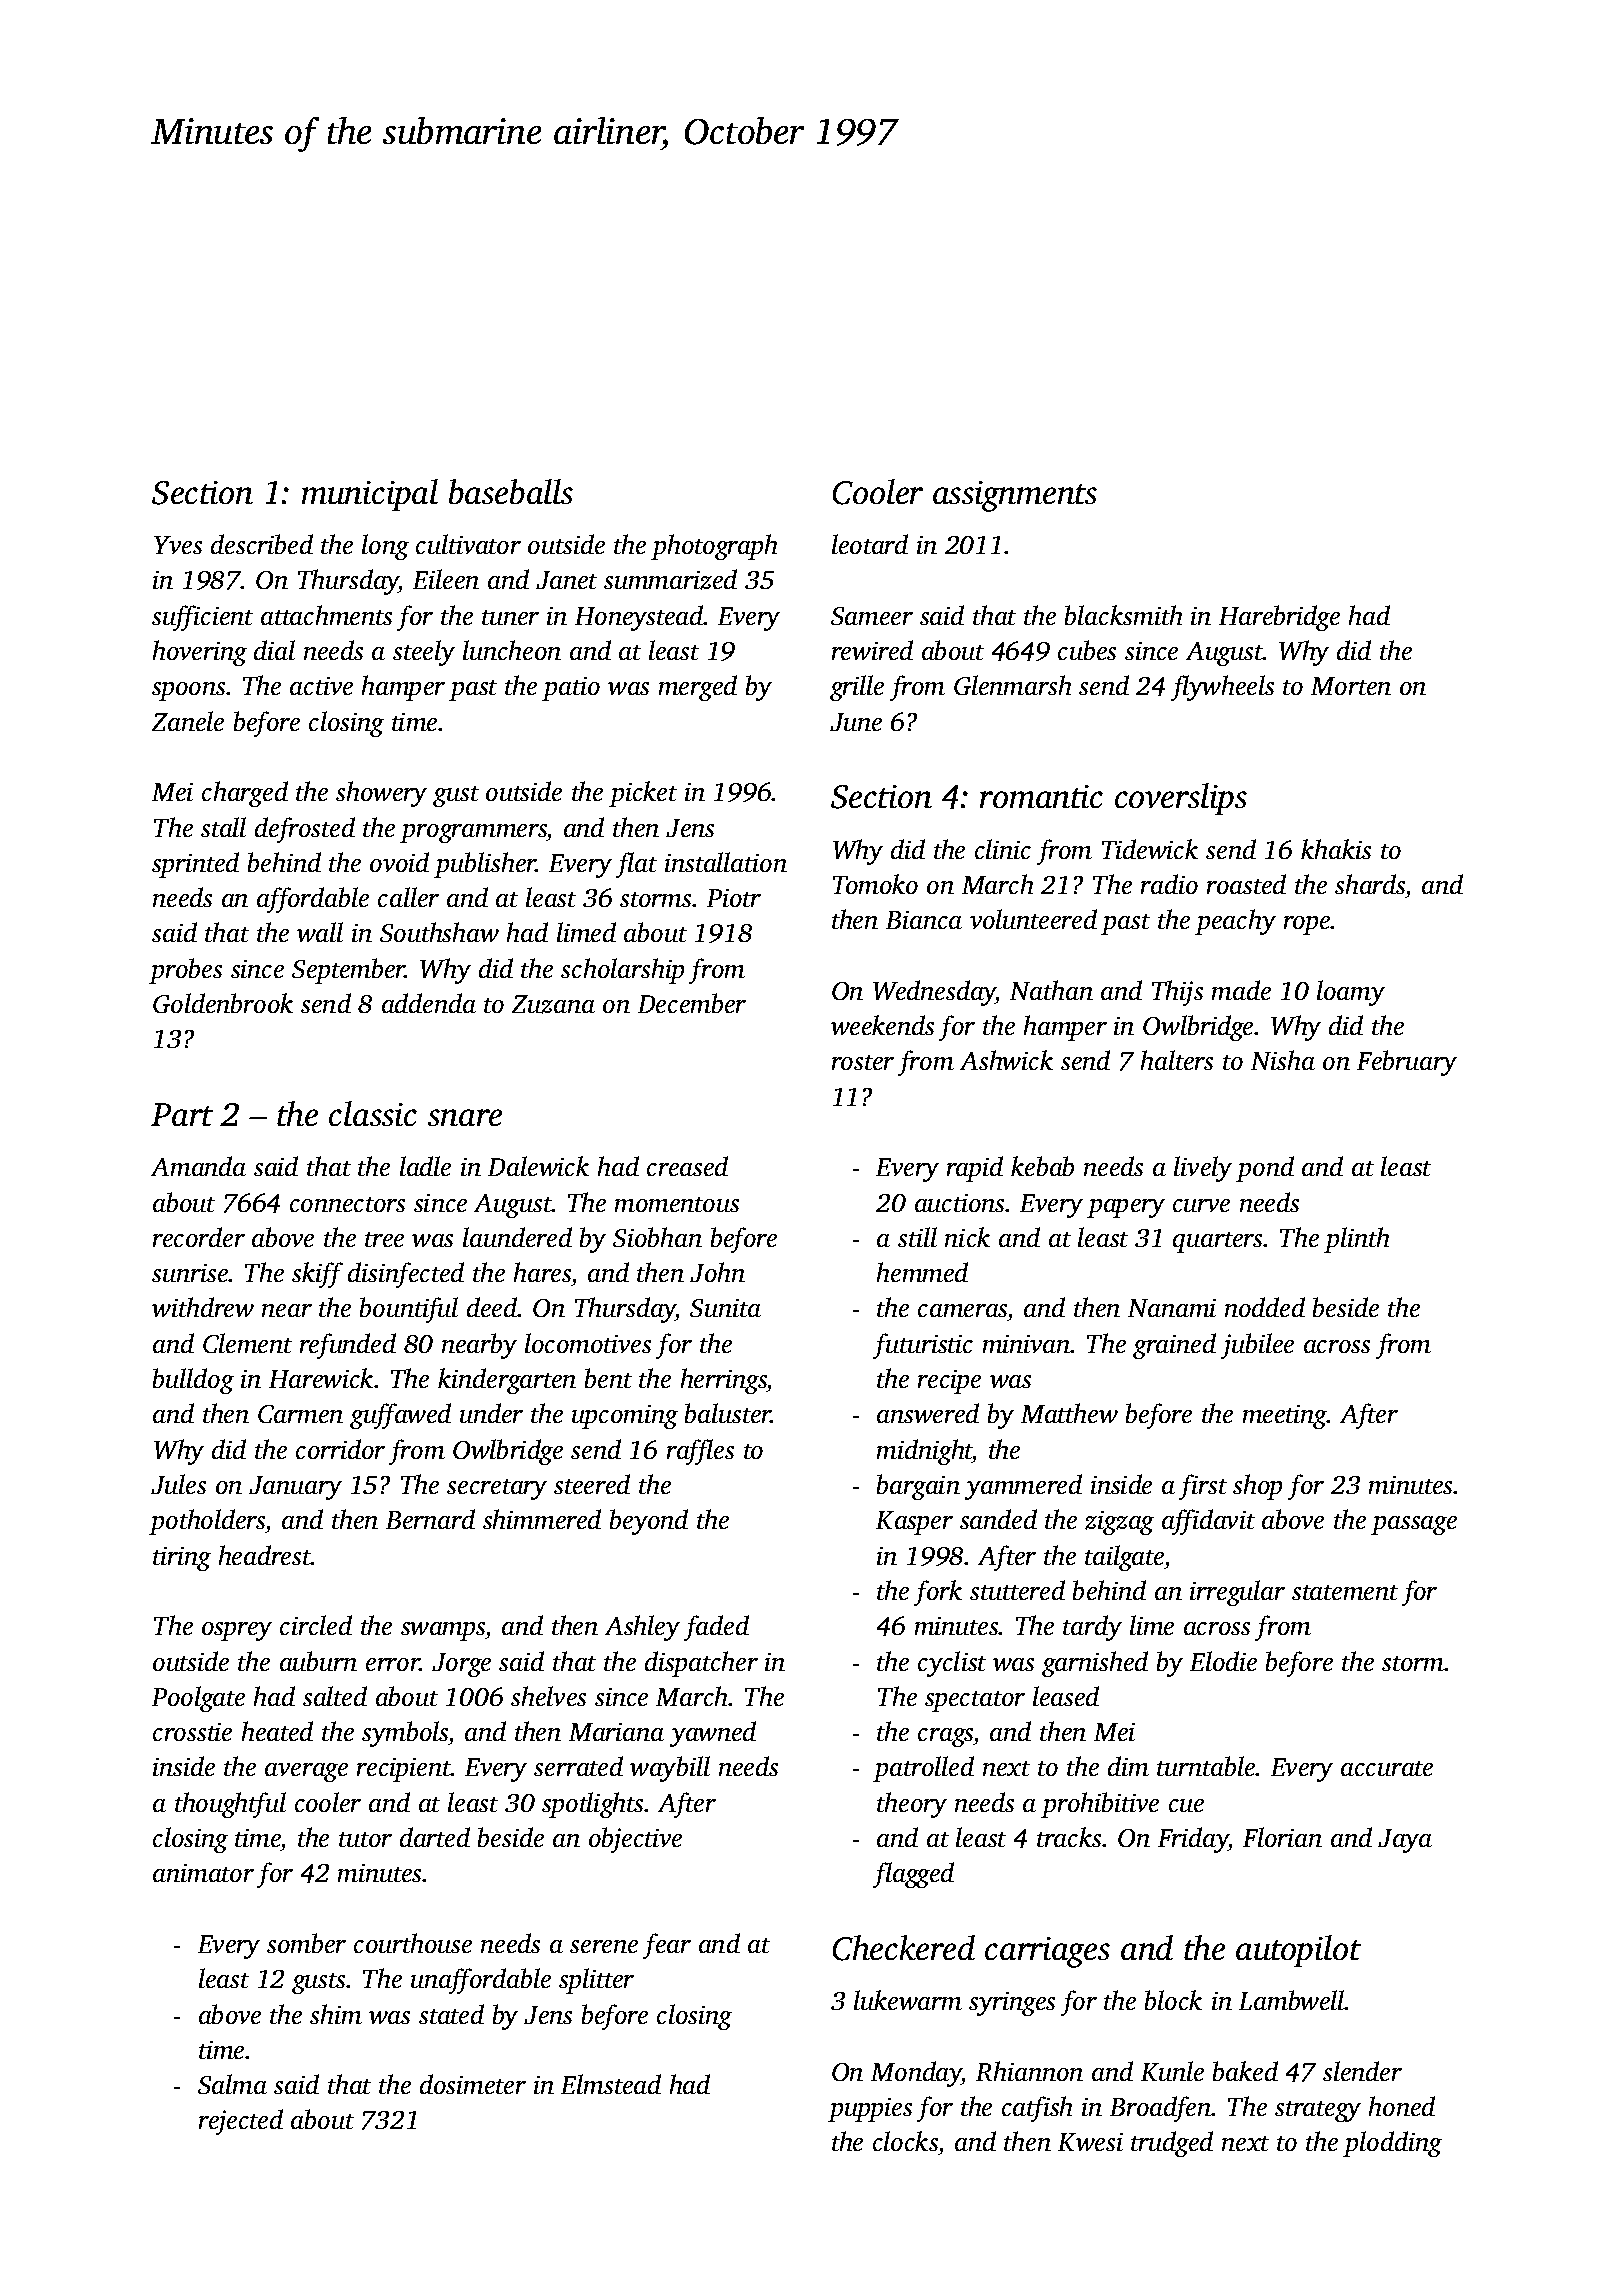 This image has width=1620, height=2292. Describe the element at coordinates (856, 722) in the image. I see `June` at that location.
